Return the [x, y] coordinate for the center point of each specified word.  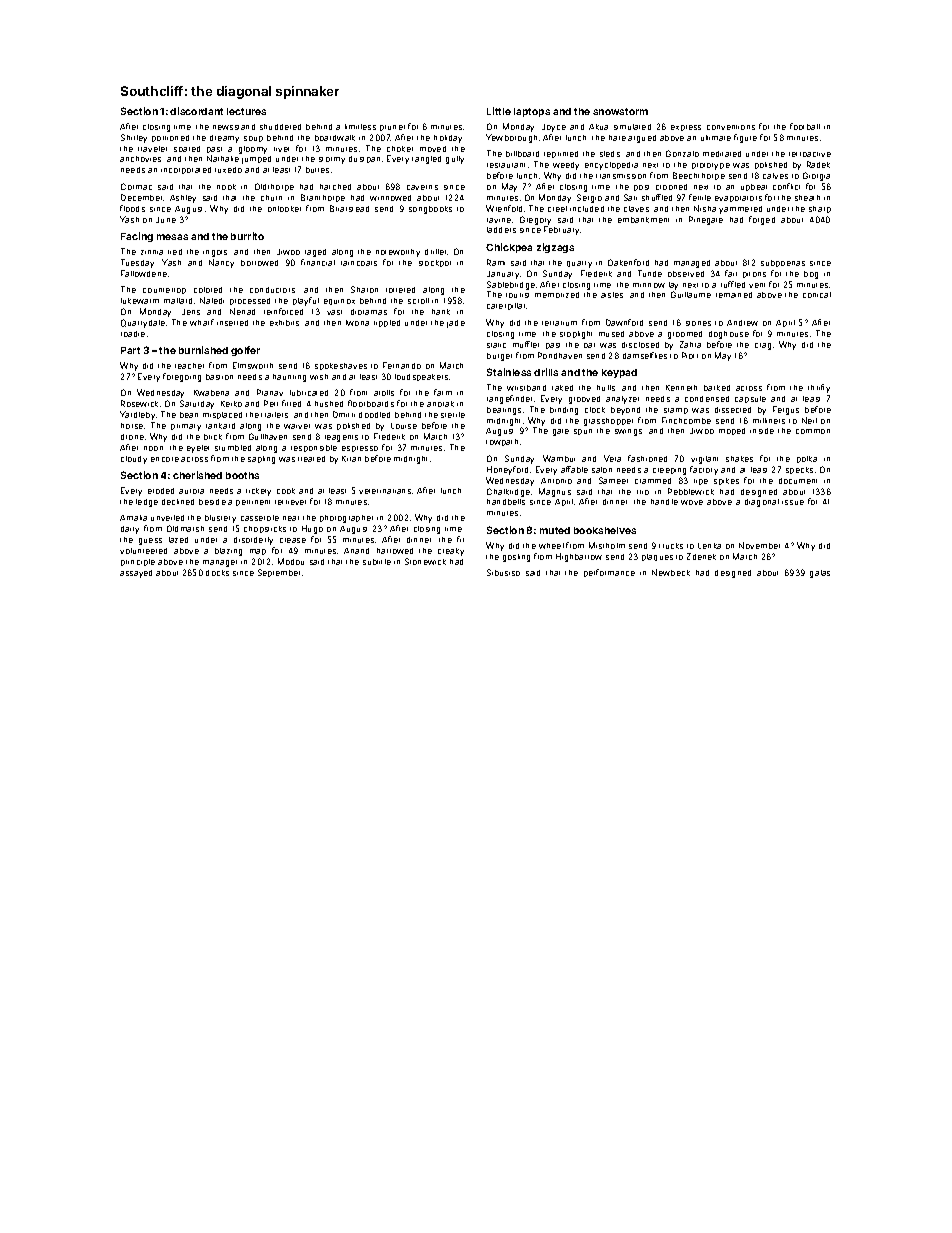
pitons [754, 275]
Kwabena [211, 393]
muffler [526, 344]
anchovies [140, 159]
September [279, 573]
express [686, 128]
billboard [522, 154]
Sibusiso [503, 572]
